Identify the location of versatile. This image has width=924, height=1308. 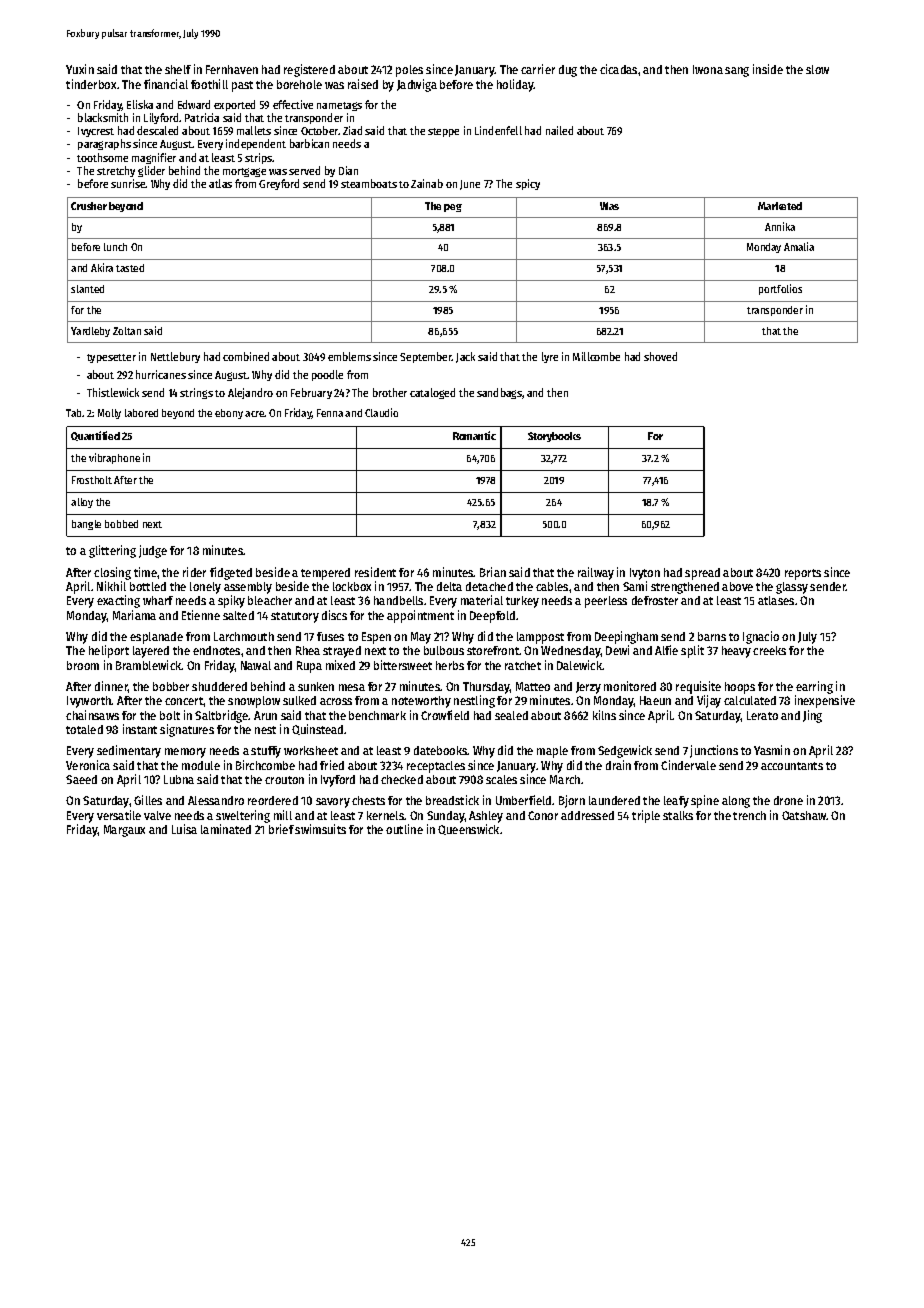
(119, 815).
